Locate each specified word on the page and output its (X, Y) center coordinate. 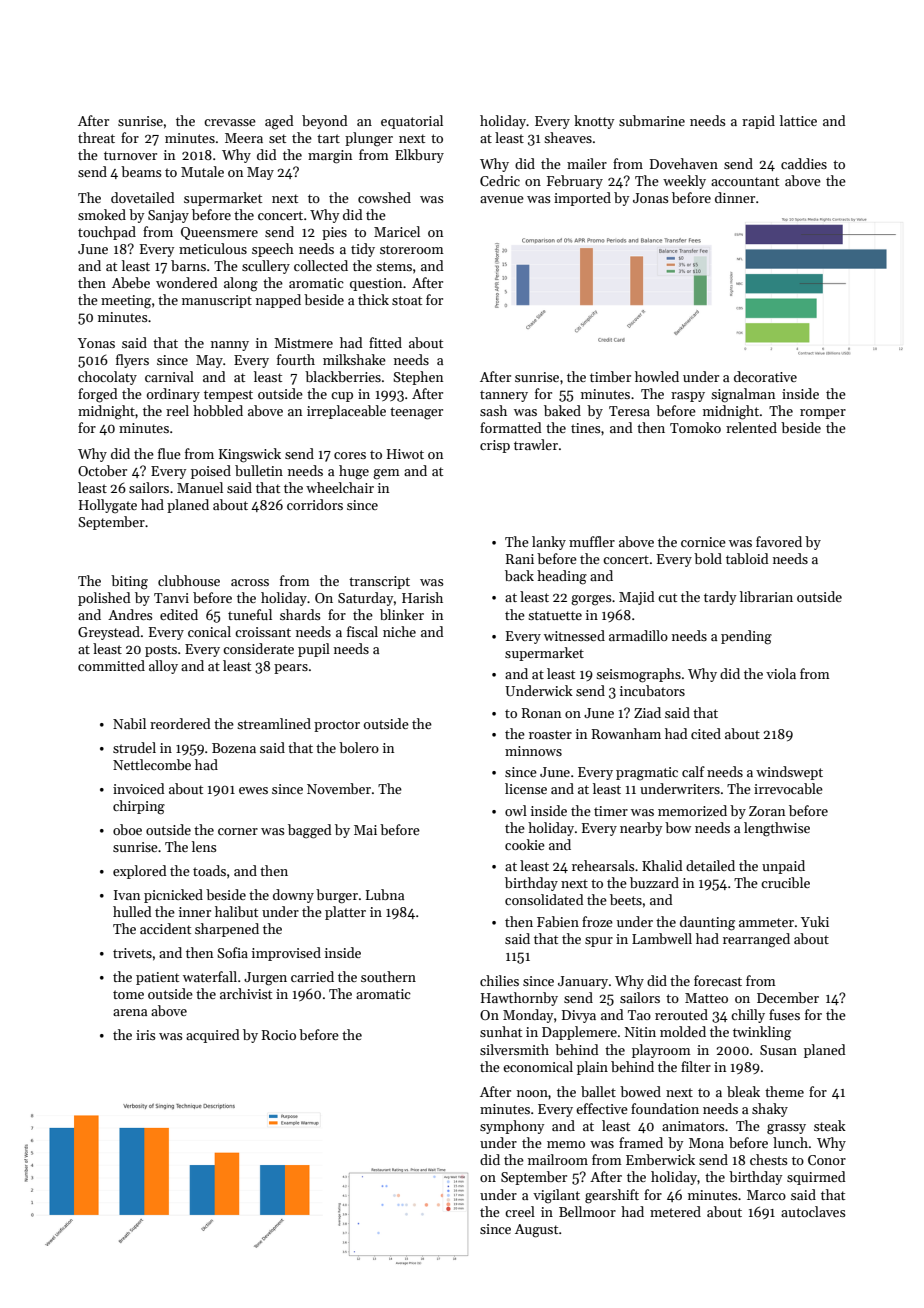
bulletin (259, 470)
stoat (407, 300)
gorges (591, 600)
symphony (512, 1127)
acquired (213, 1036)
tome (128, 994)
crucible (785, 882)
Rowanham (626, 733)
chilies (499, 980)
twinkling (762, 1033)
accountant (745, 181)
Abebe (131, 282)
